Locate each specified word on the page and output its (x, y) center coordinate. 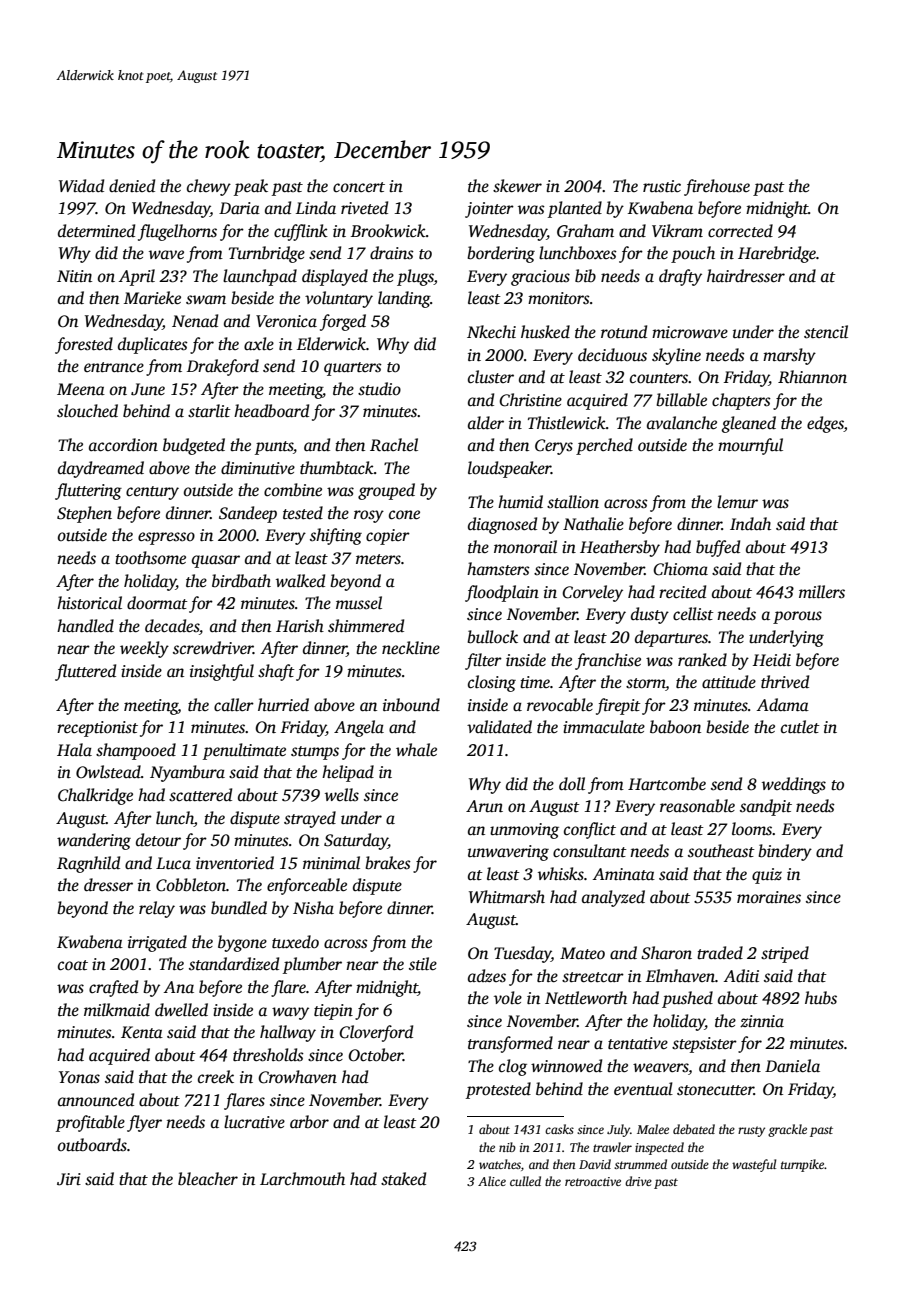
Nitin (74, 276)
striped (785, 954)
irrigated (157, 943)
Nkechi (491, 331)
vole (508, 997)
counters (659, 378)
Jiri (69, 1179)
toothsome (150, 558)
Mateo (582, 953)
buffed (718, 548)
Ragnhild (88, 864)
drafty (680, 277)
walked (300, 581)
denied (132, 185)
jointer (489, 210)
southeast (721, 851)
